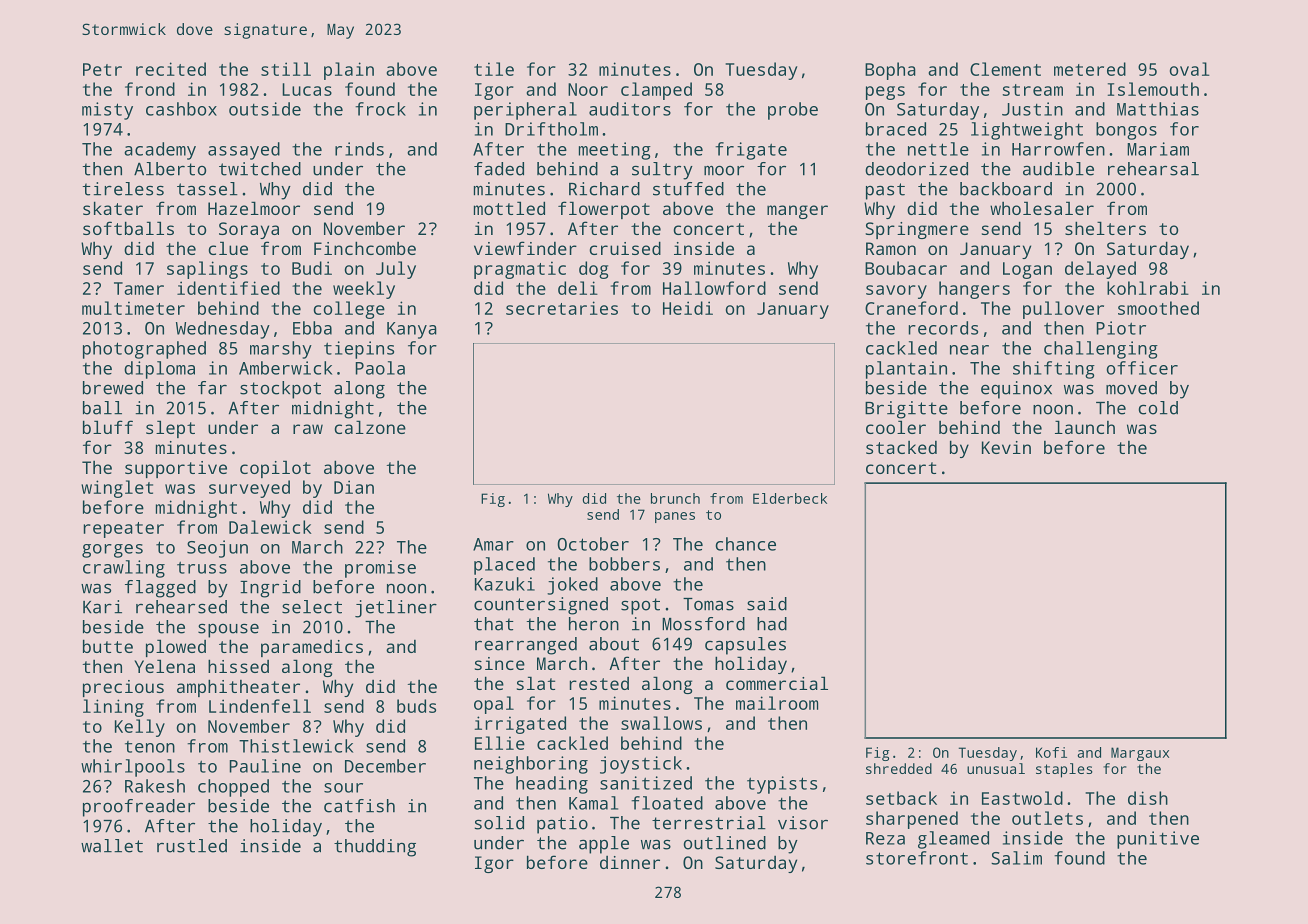 The image size is (1308, 924). I want to click on Wednesday, so click(223, 330).
